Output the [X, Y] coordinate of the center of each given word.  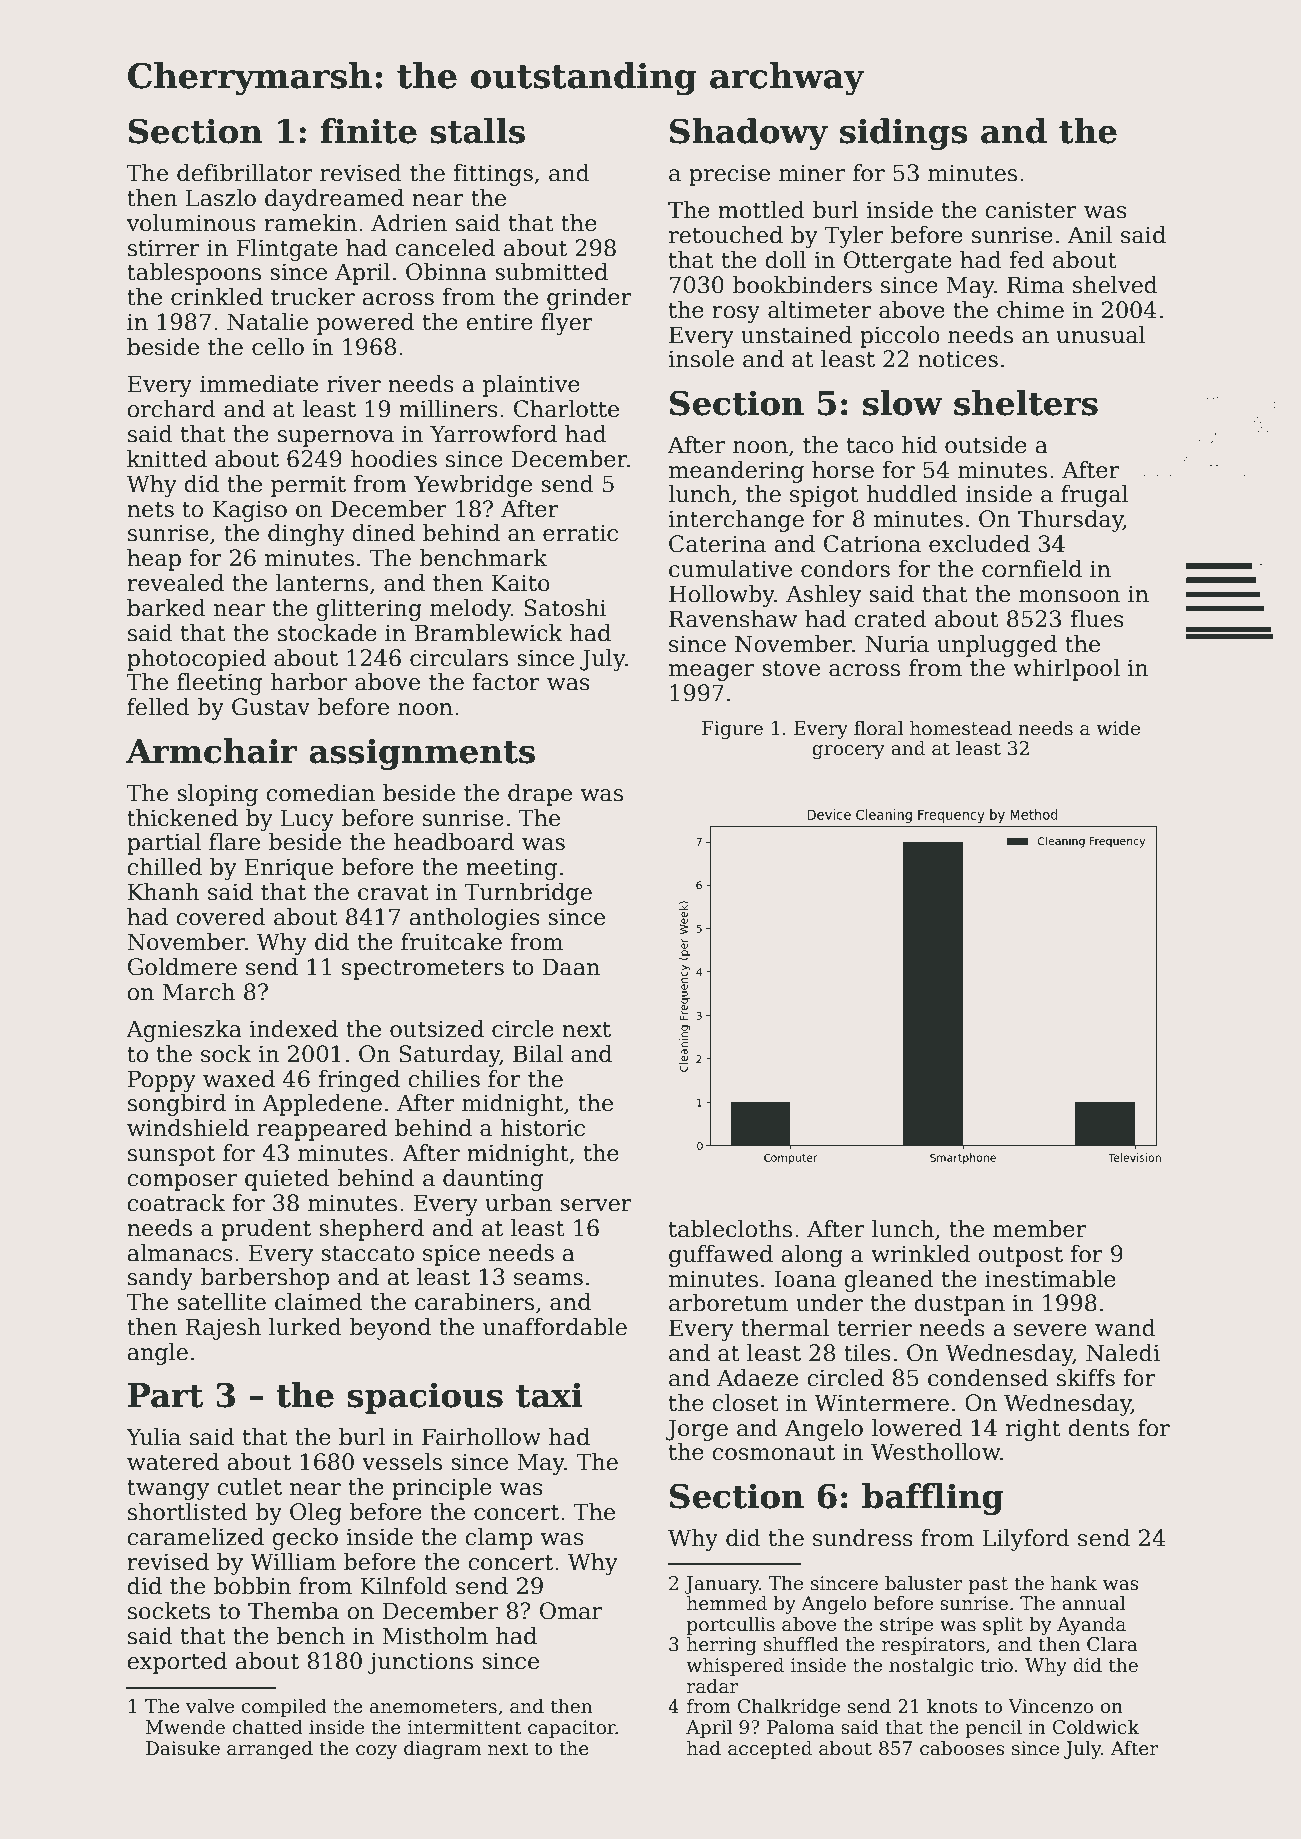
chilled [164, 867]
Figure [732, 730]
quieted [287, 1180]
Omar [571, 1611]
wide [1118, 728]
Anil [1090, 234]
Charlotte [566, 409]
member [1040, 1229]
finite [369, 131]
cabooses [962, 1748]
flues [1097, 619]
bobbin [252, 1586]
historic [542, 1128]
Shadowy [749, 134]
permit [308, 486]
